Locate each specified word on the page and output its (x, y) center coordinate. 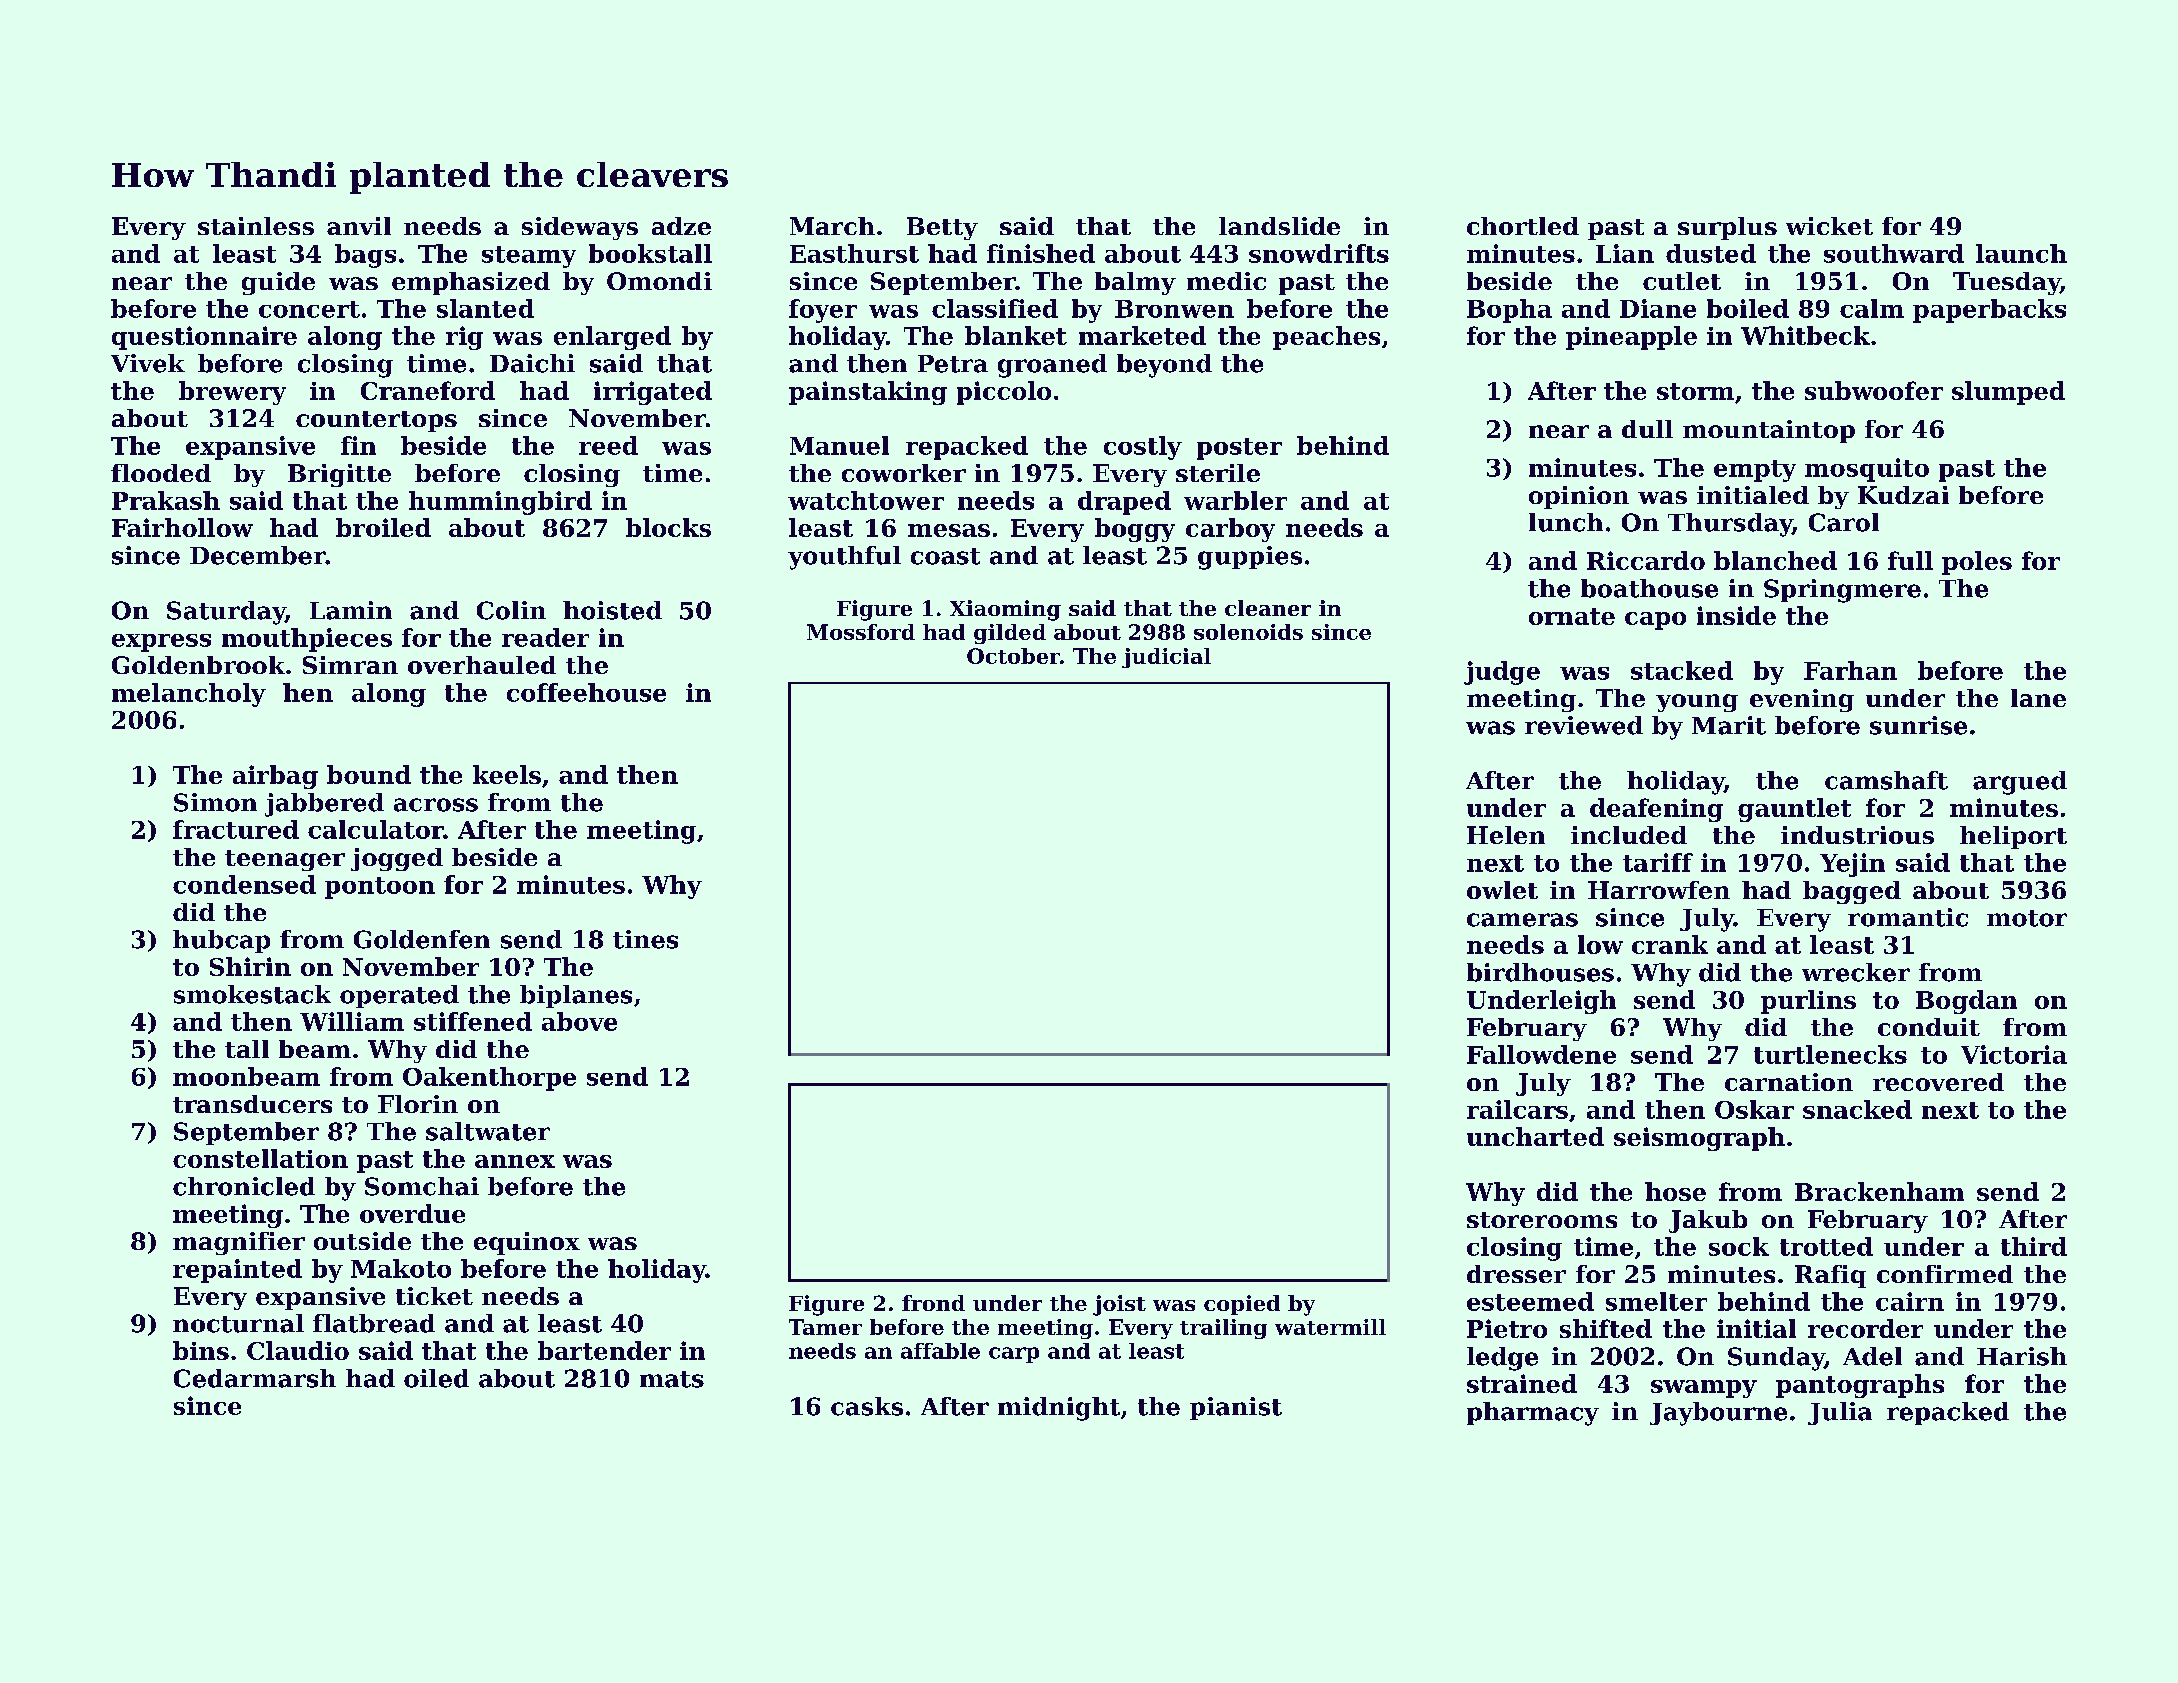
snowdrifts (1319, 253)
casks (867, 1406)
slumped (2008, 393)
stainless (256, 226)
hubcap (221, 941)
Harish (2022, 1356)
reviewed (1584, 725)
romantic (1908, 917)
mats (672, 1379)
